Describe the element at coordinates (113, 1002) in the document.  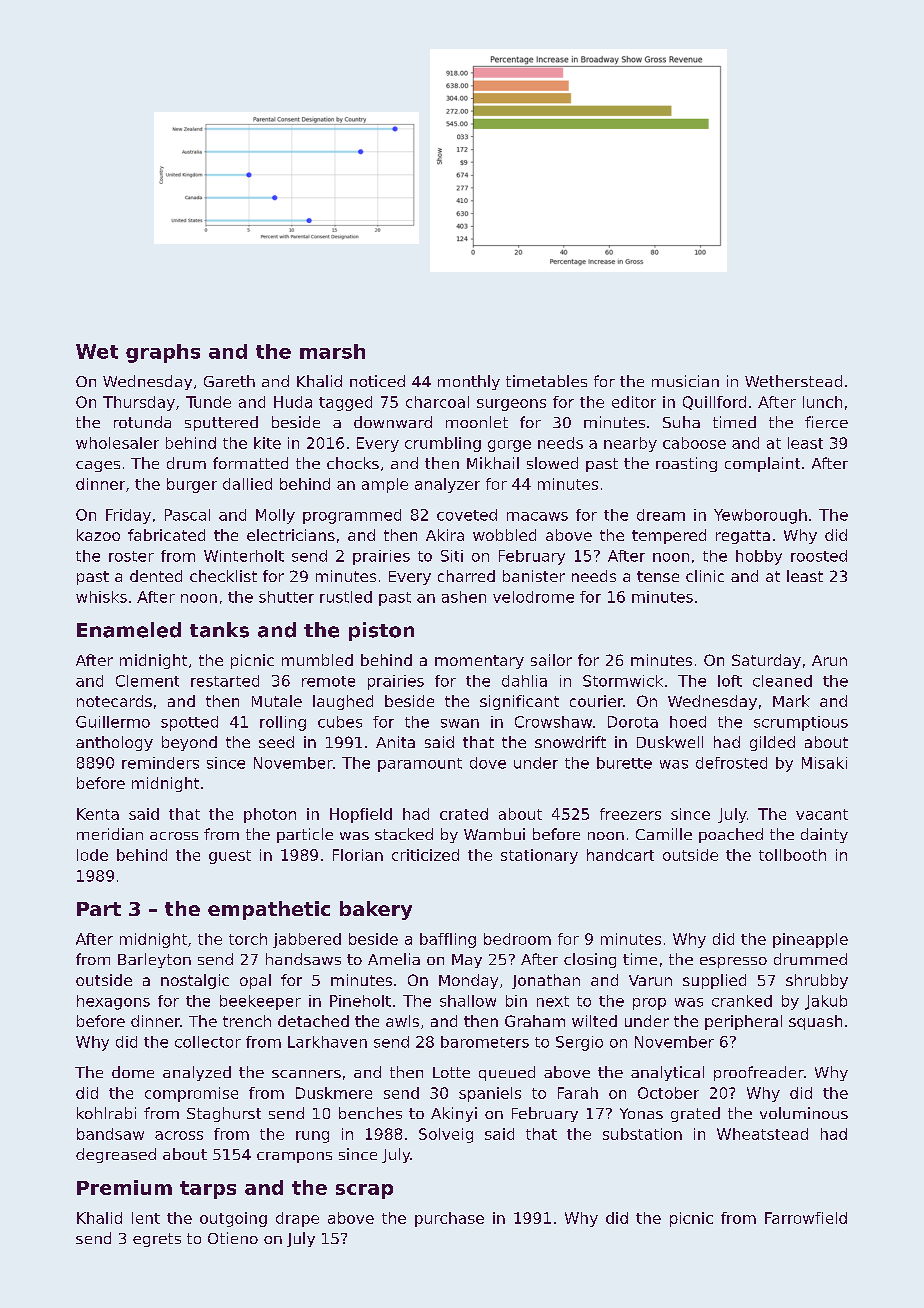
I see `hexagons` at that location.
